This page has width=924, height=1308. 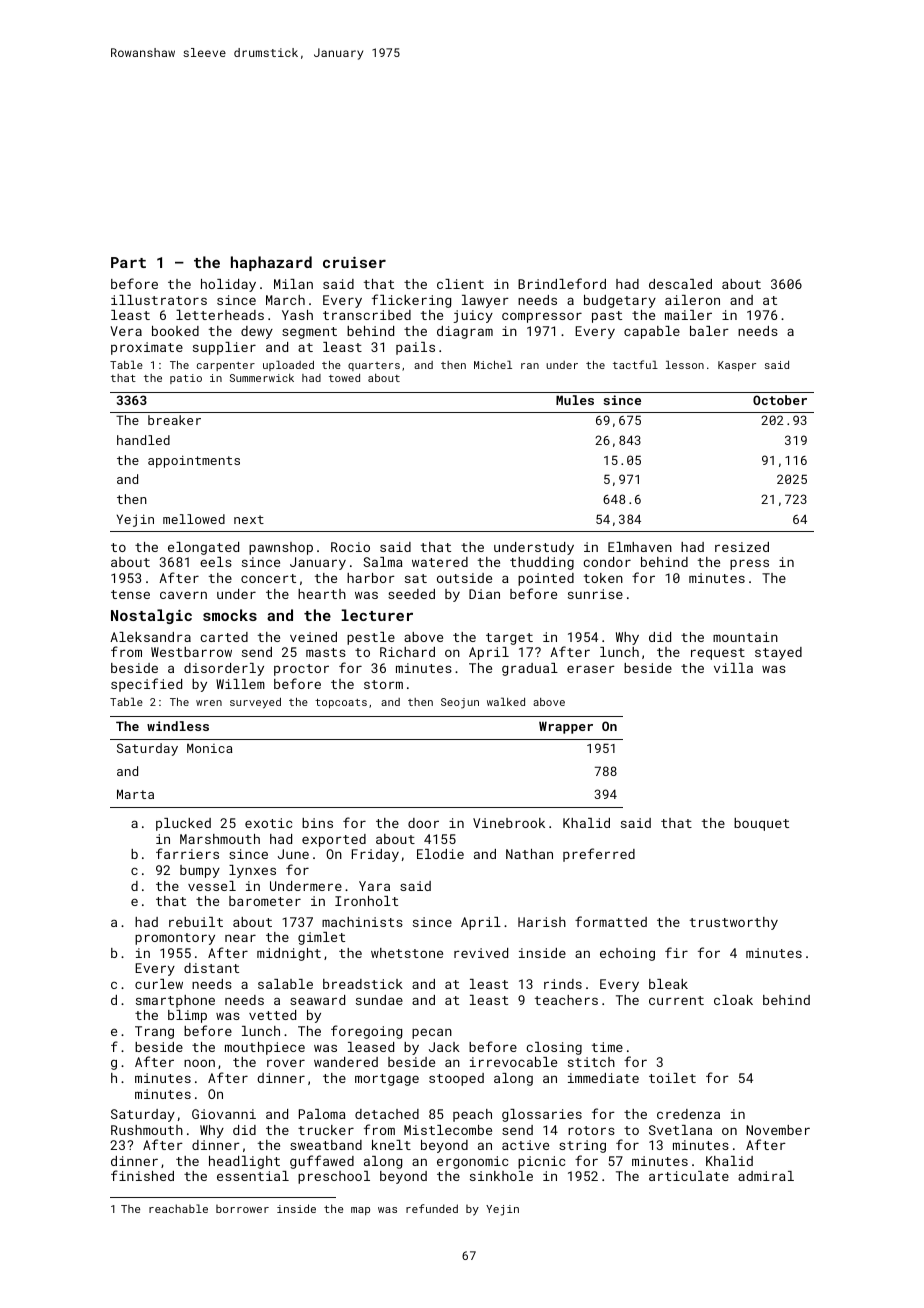 I want to click on holiday, so click(x=228, y=285).
